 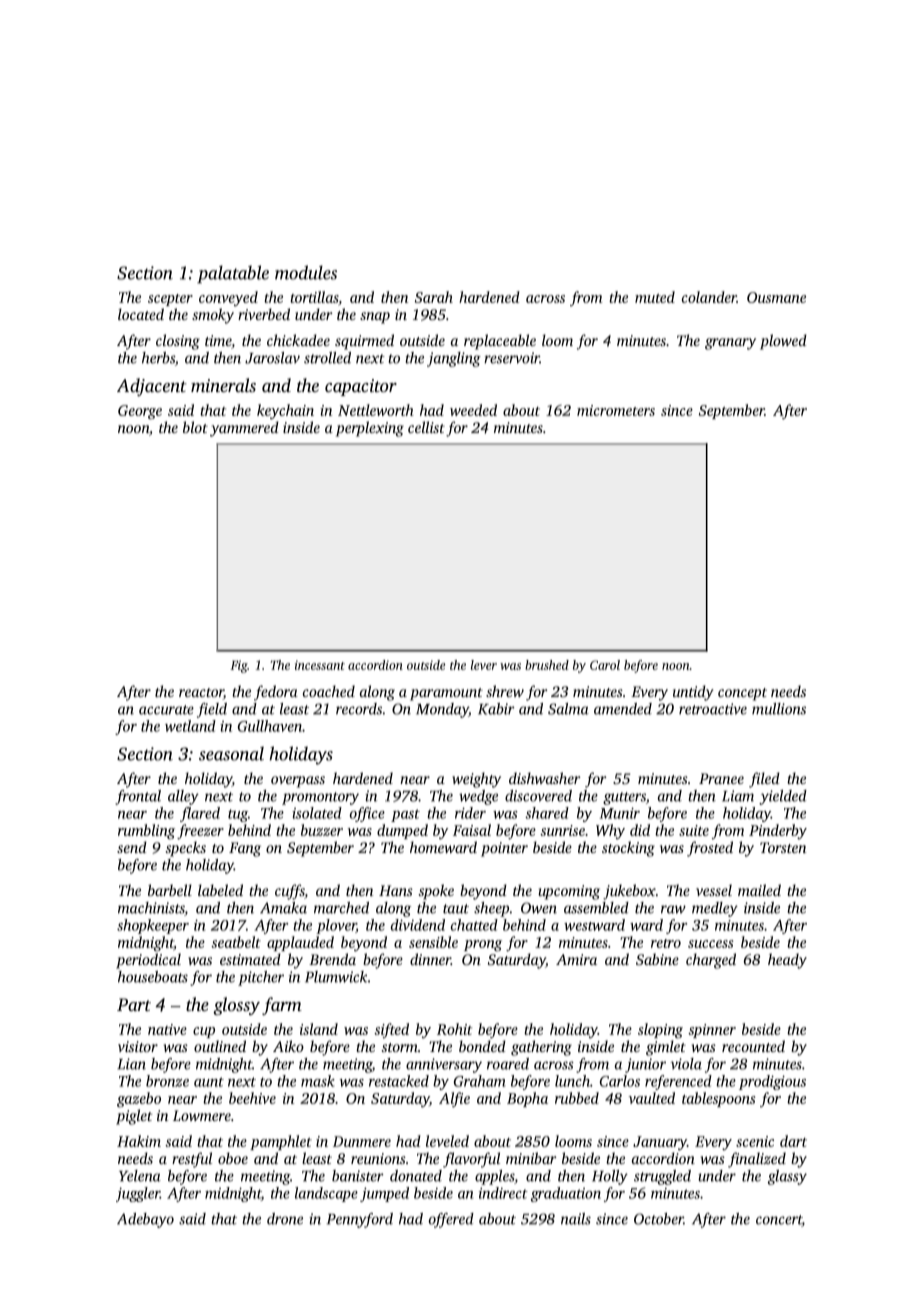 I want to click on Kabir, so click(x=496, y=709).
